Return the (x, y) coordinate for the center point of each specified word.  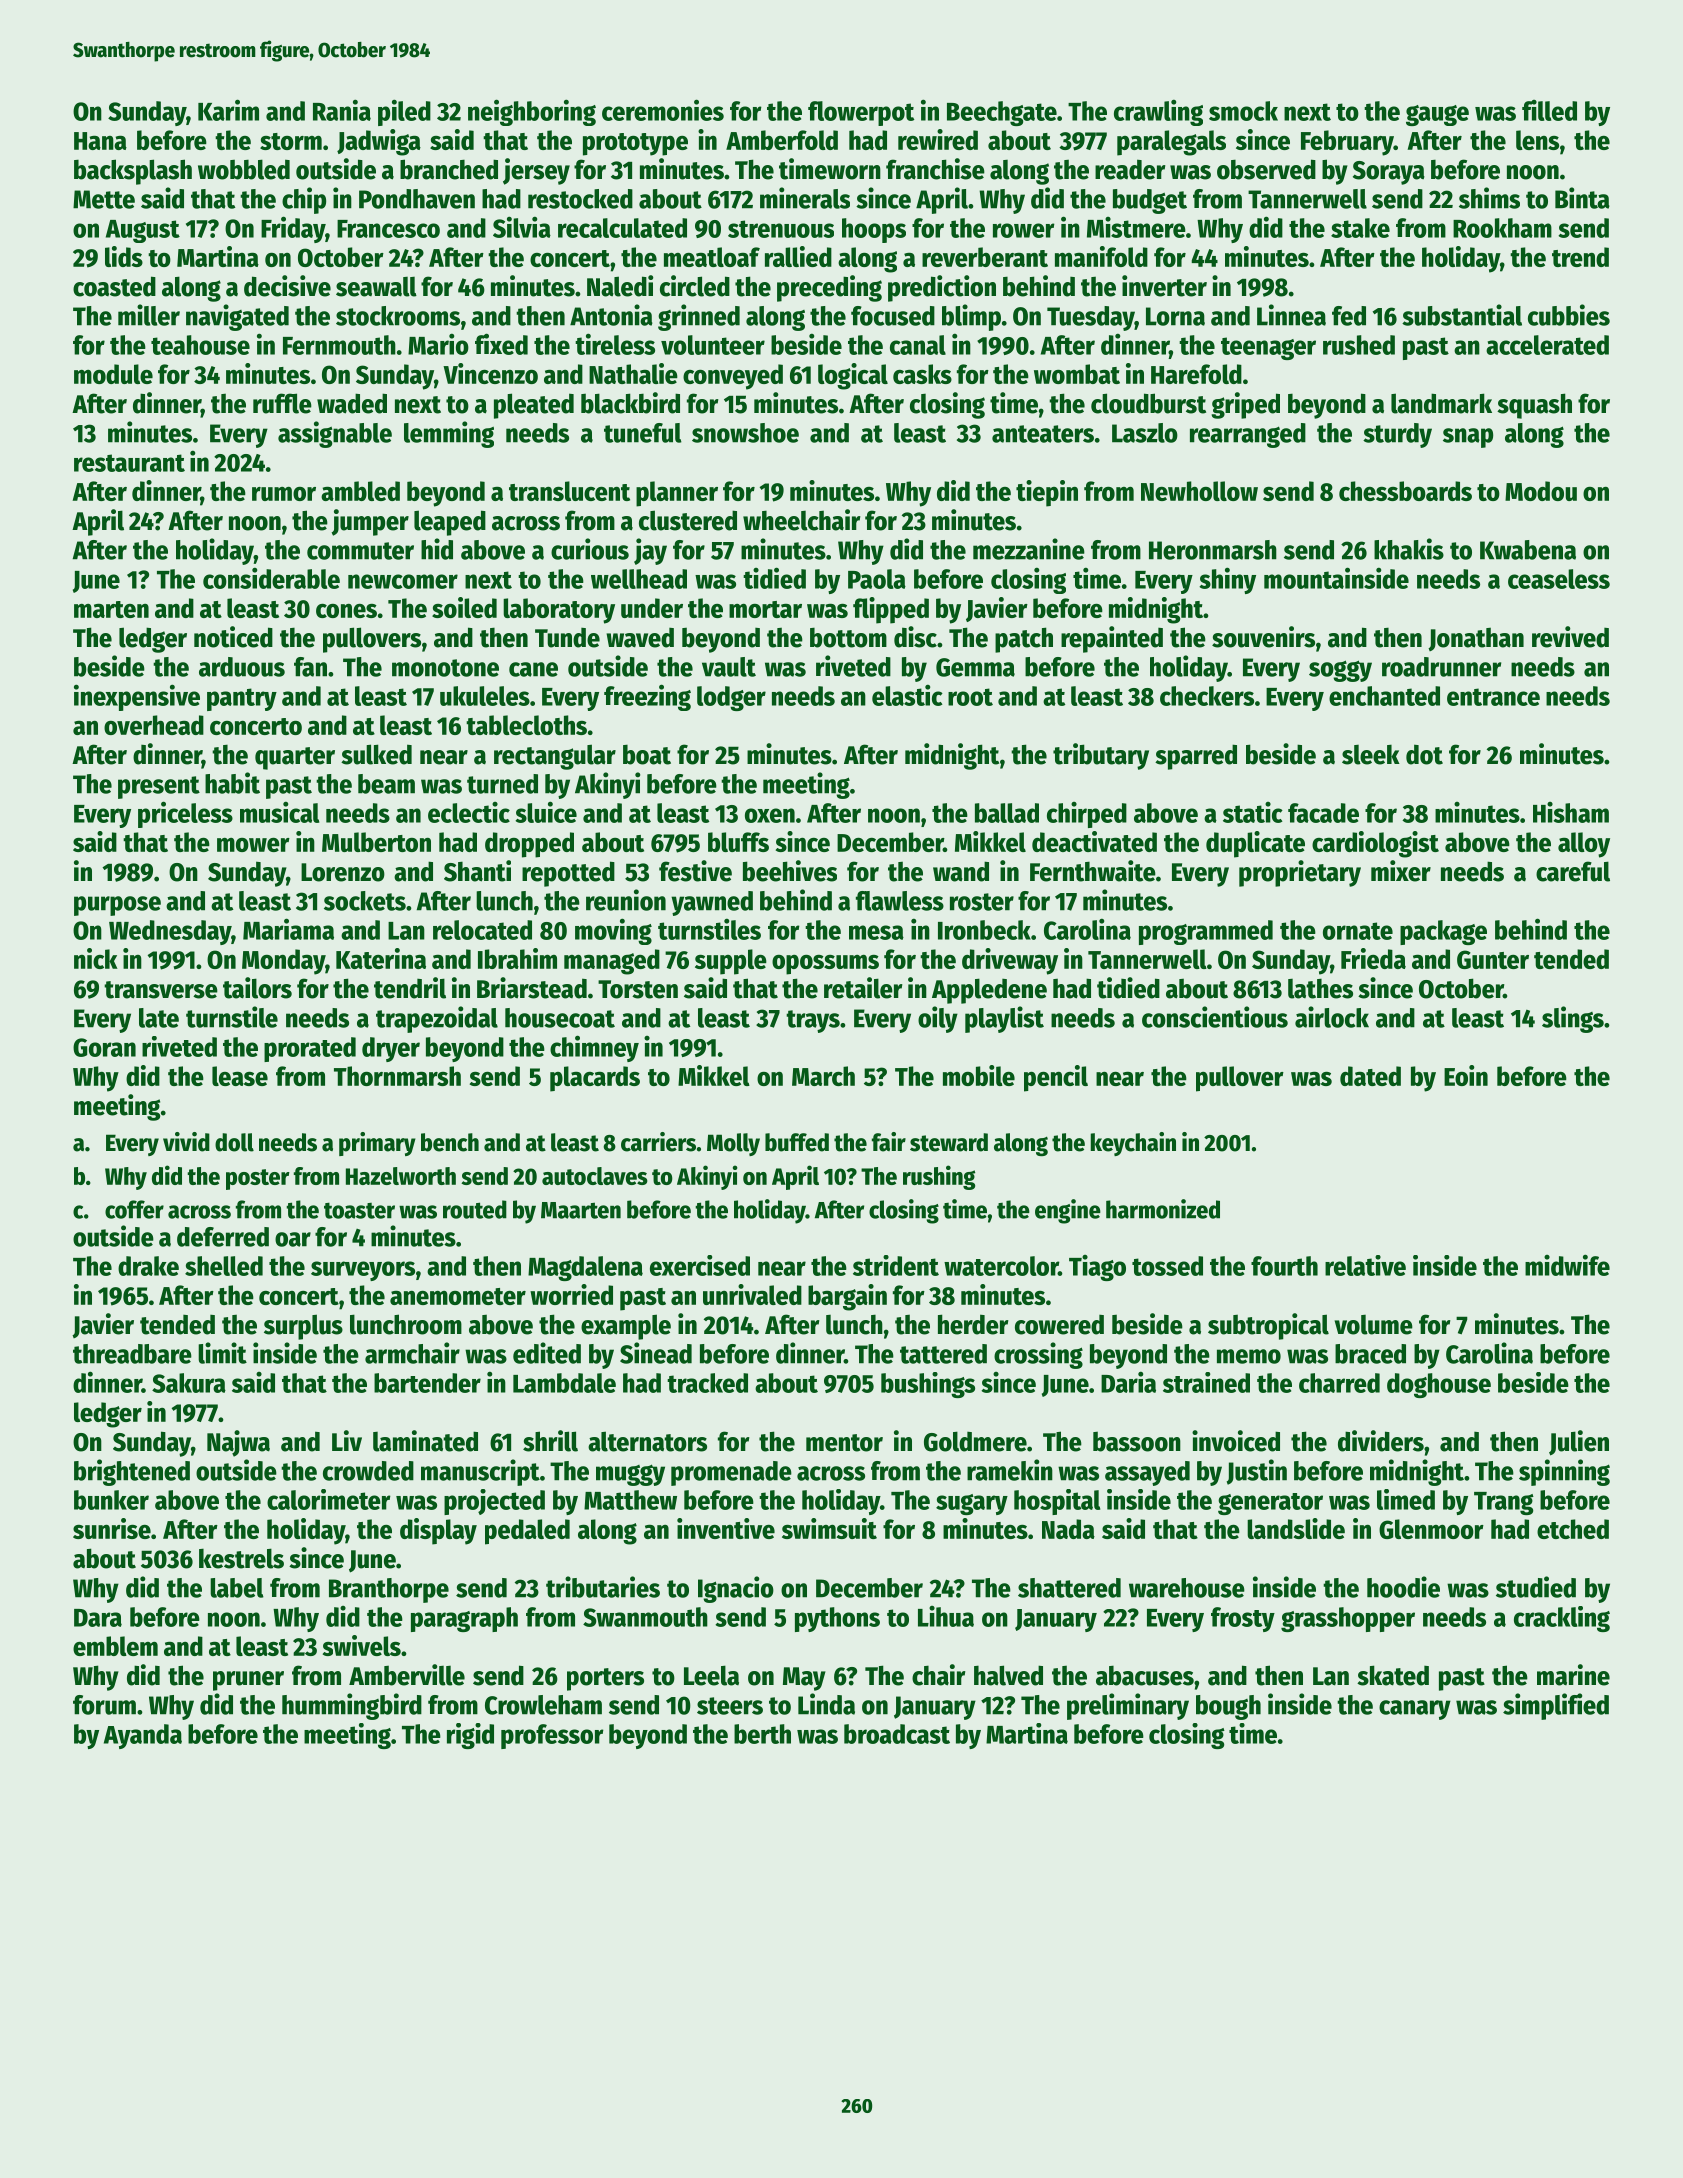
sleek (1371, 754)
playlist (1004, 1019)
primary (377, 1144)
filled (1549, 110)
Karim (228, 110)
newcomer (403, 581)
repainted (1112, 639)
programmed (1206, 932)
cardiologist (1375, 844)
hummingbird (352, 1706)
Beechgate (1002, 113)
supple (731, 962)
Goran (104, 1047)
